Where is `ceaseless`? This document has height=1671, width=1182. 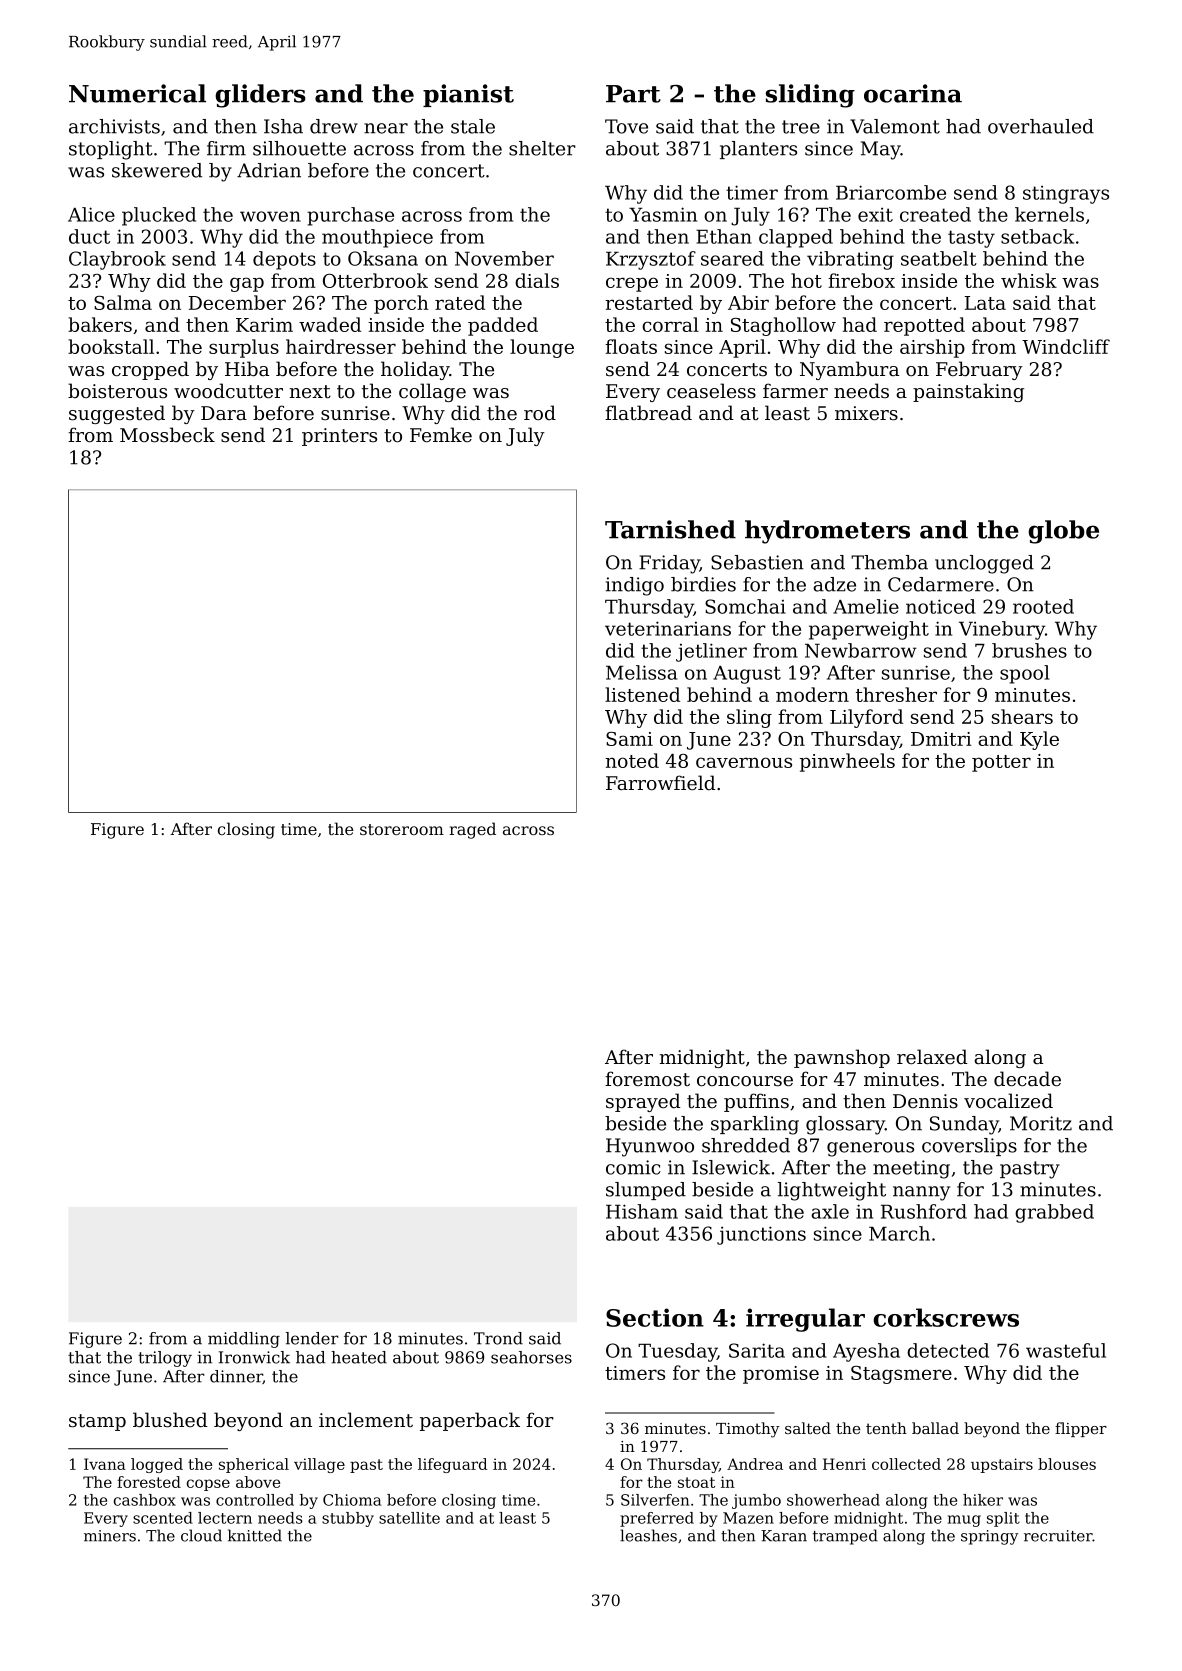
ceaseless is located at coordinates (711, 391).
